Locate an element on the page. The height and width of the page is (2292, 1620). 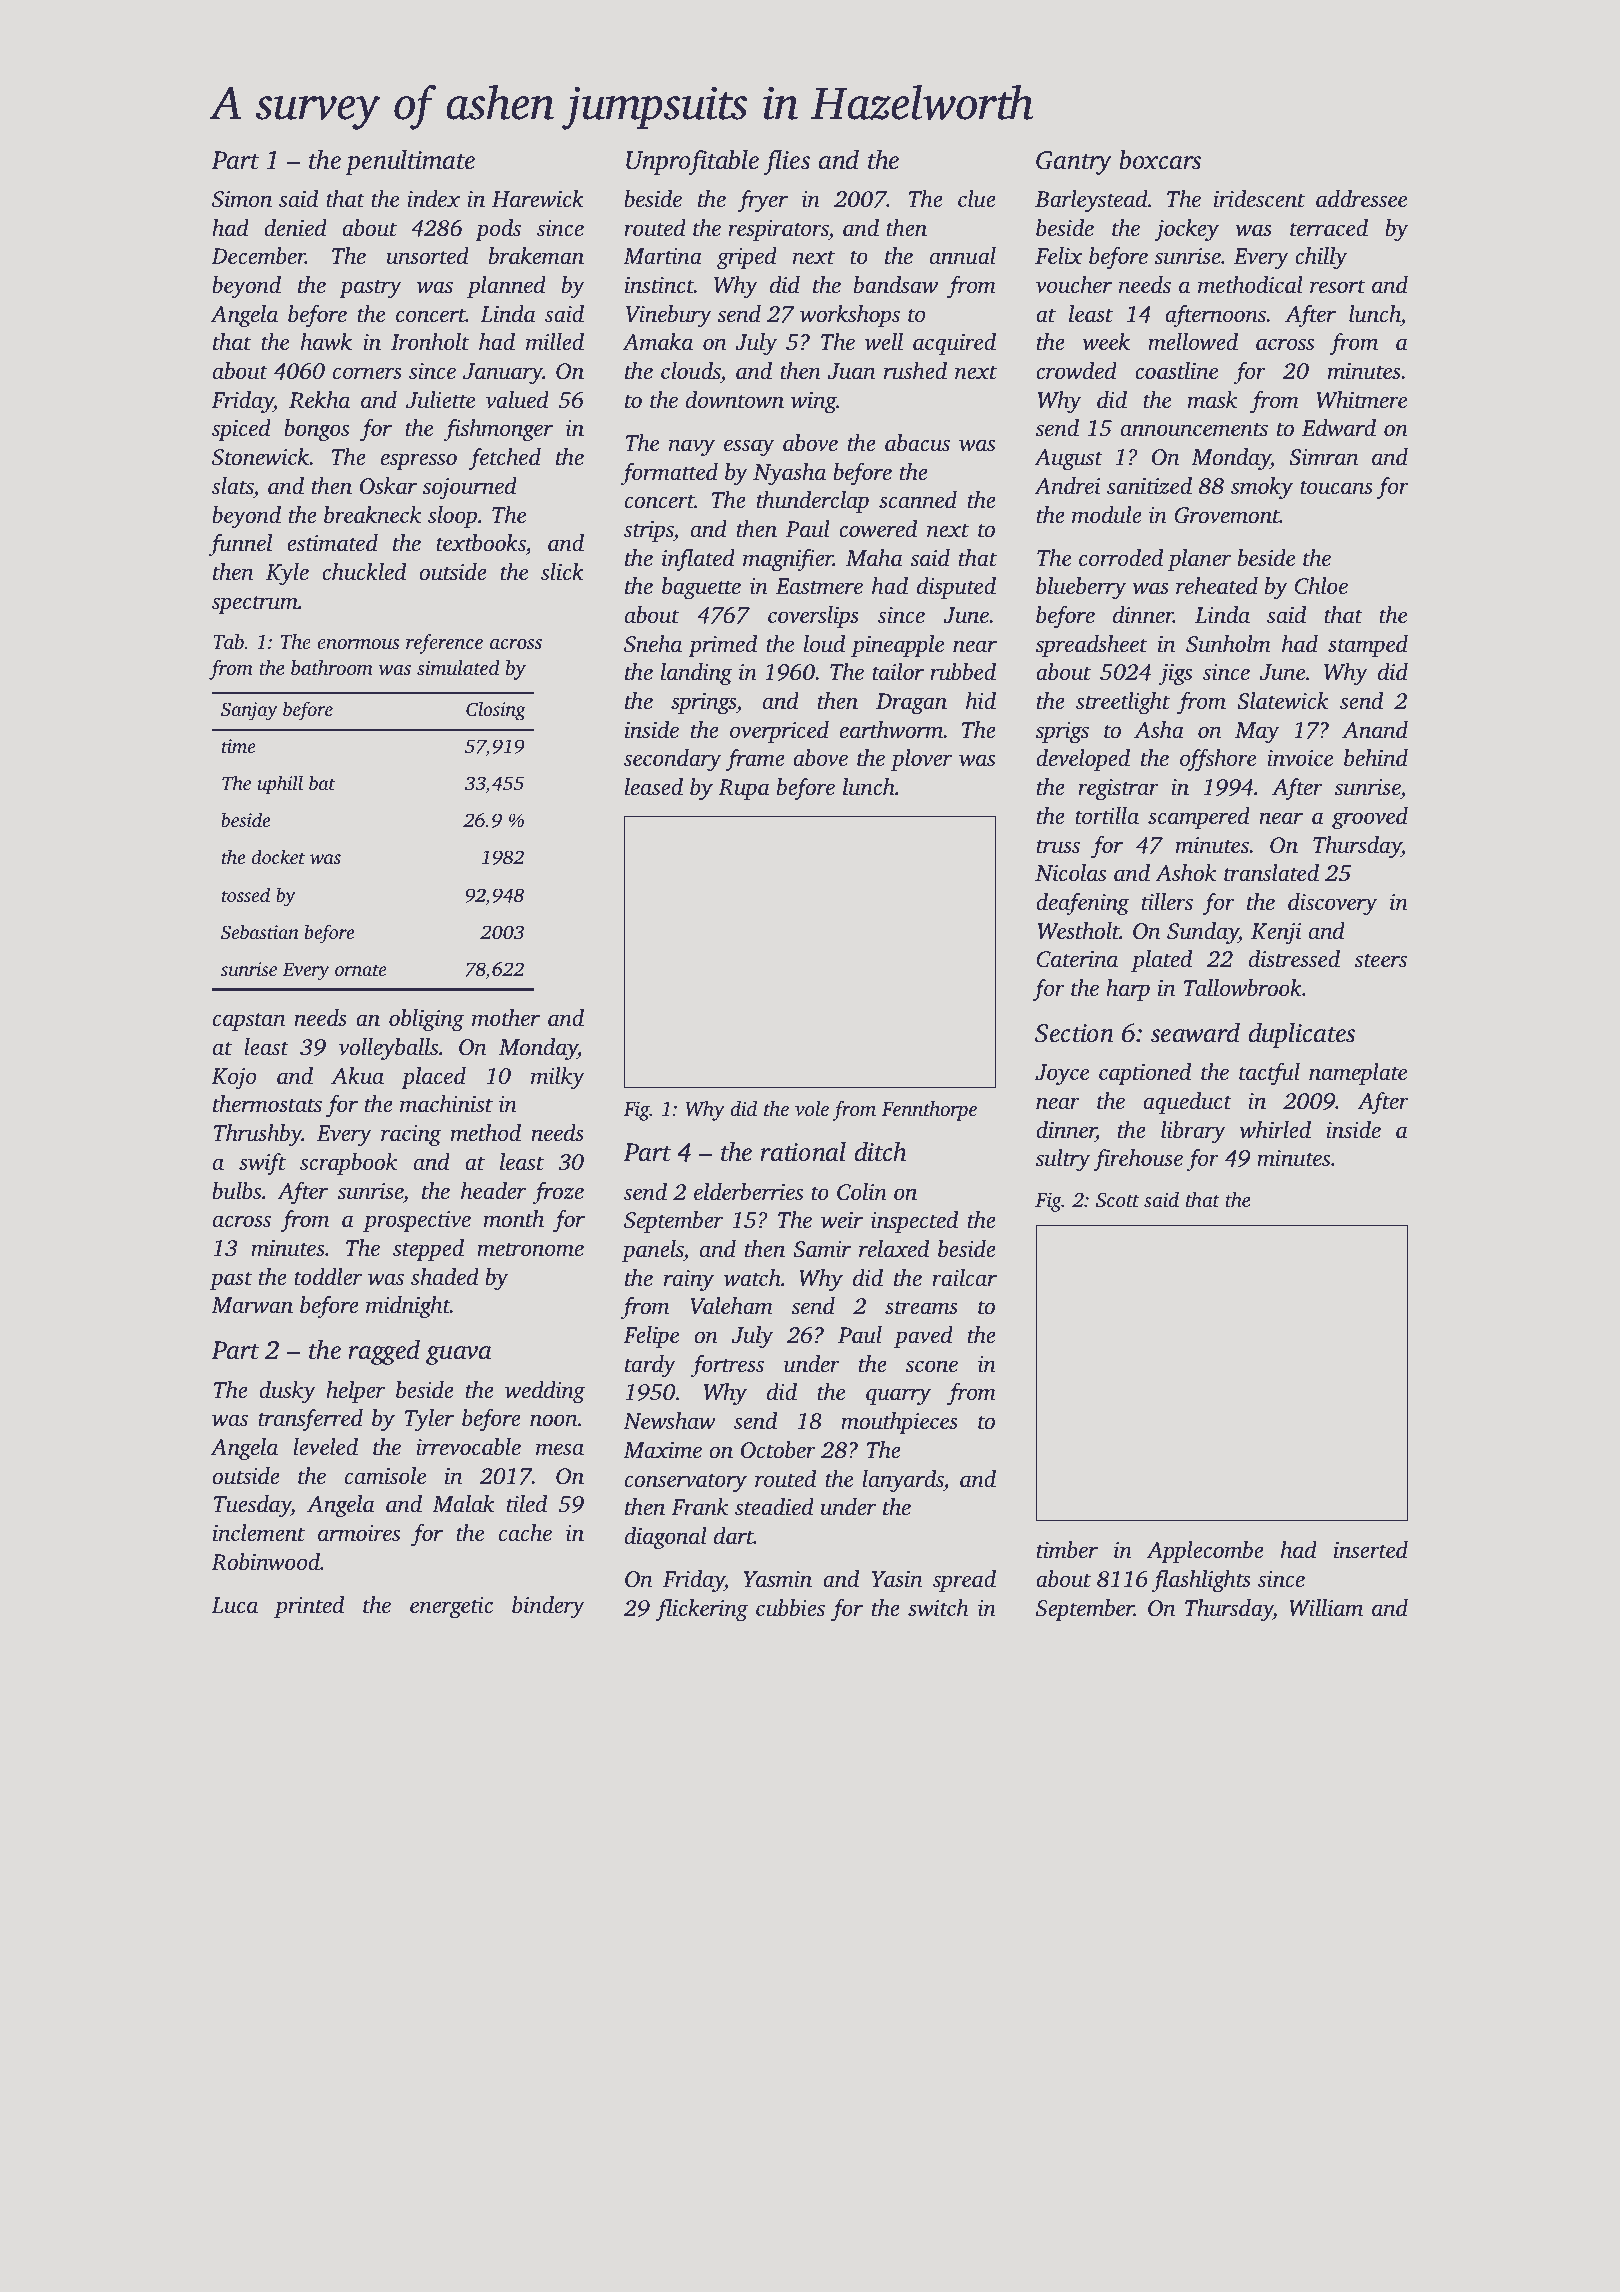
tortilla is located at coordinates (1107, 816).
